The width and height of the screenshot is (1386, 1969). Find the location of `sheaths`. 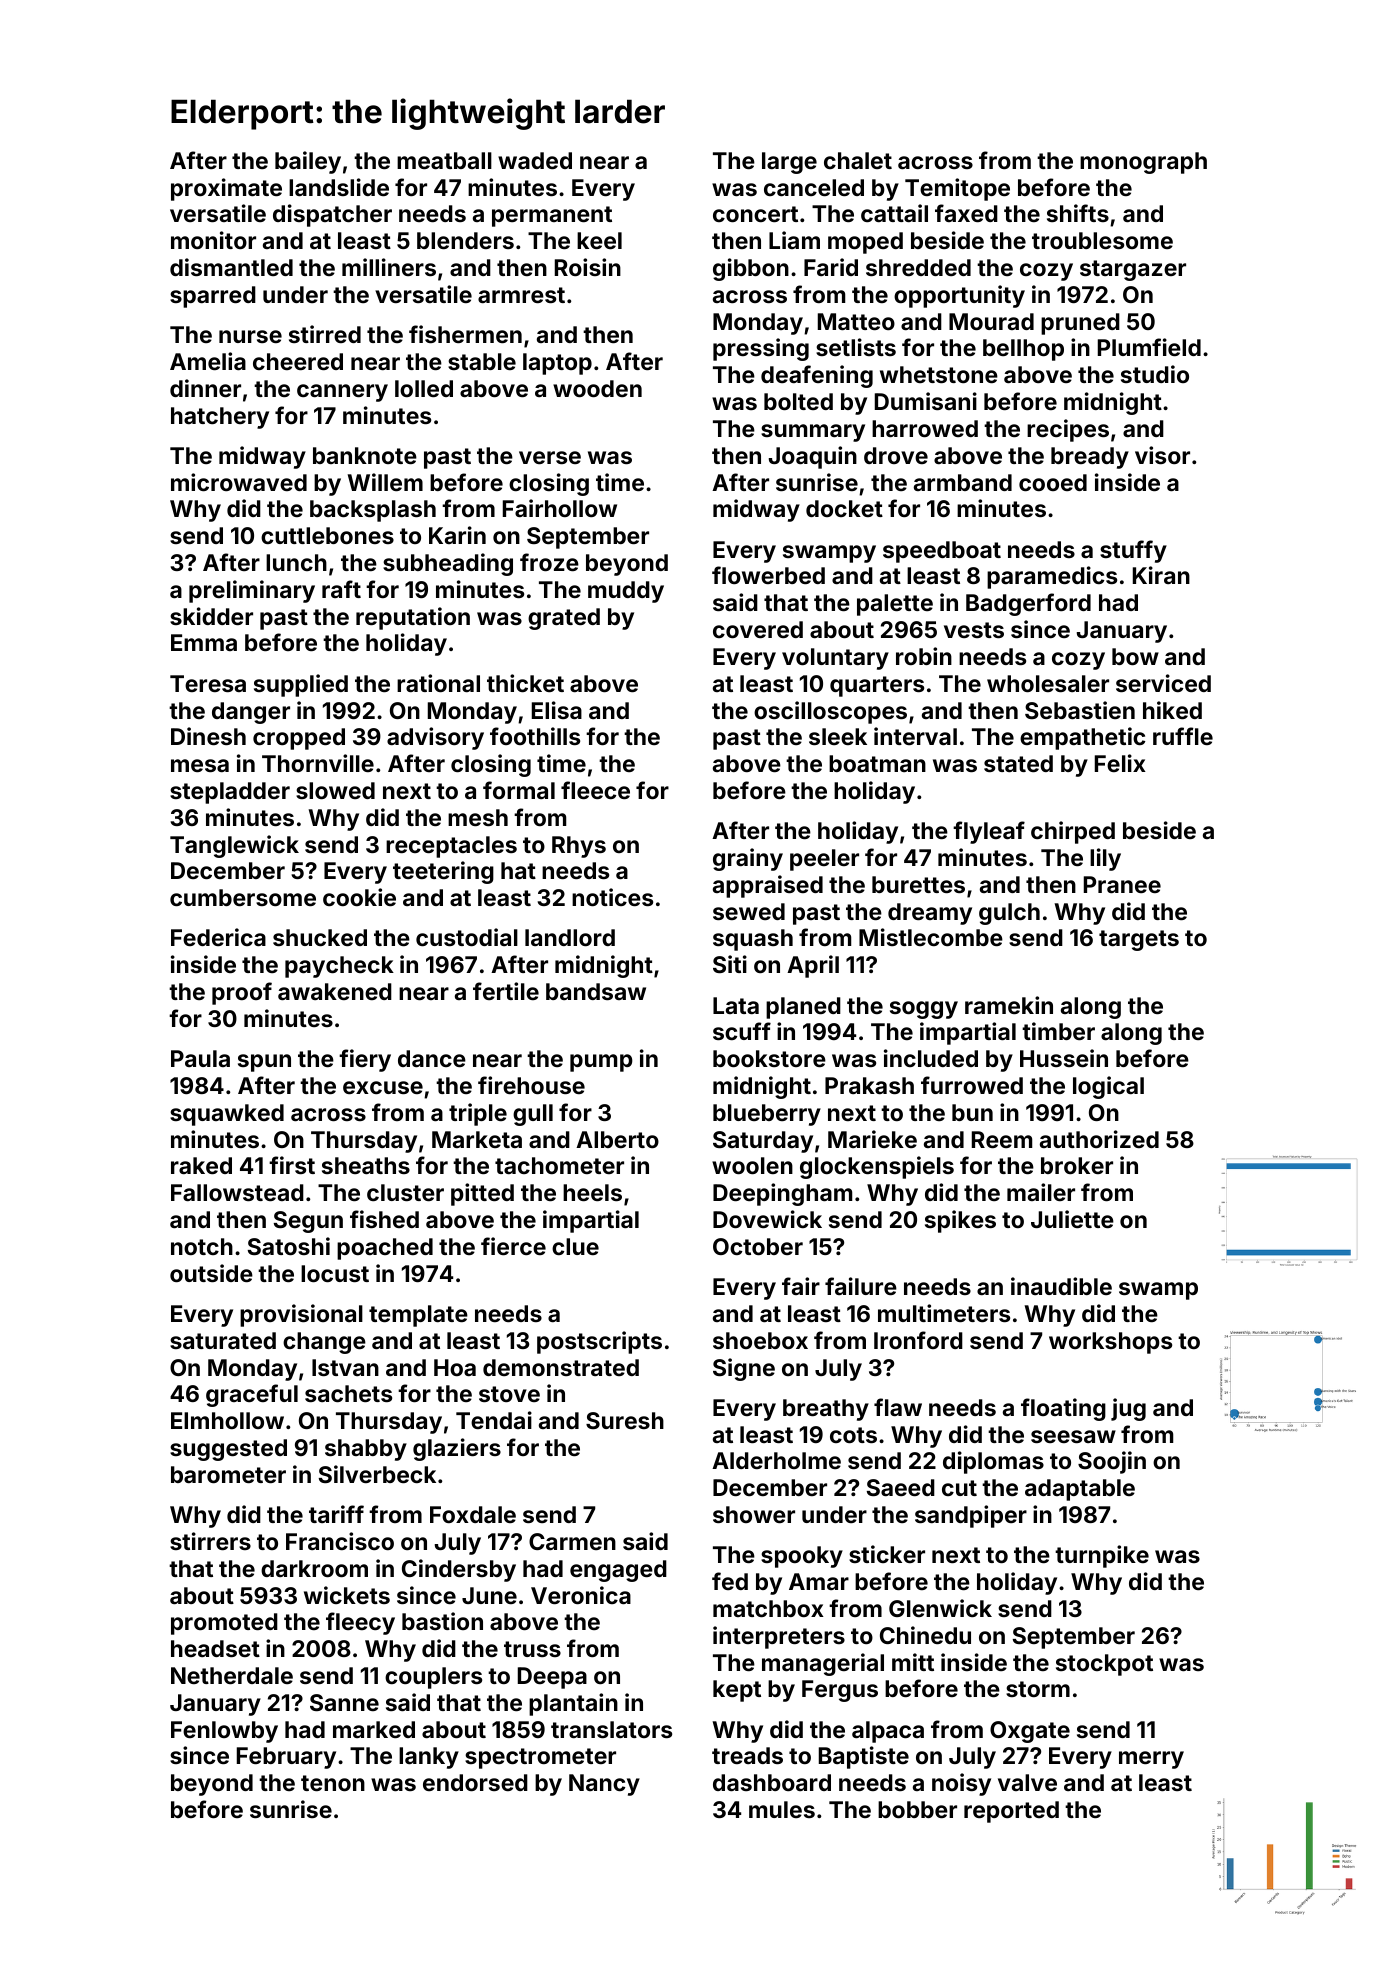

sheaths is located at coordinates (366, 1165).
